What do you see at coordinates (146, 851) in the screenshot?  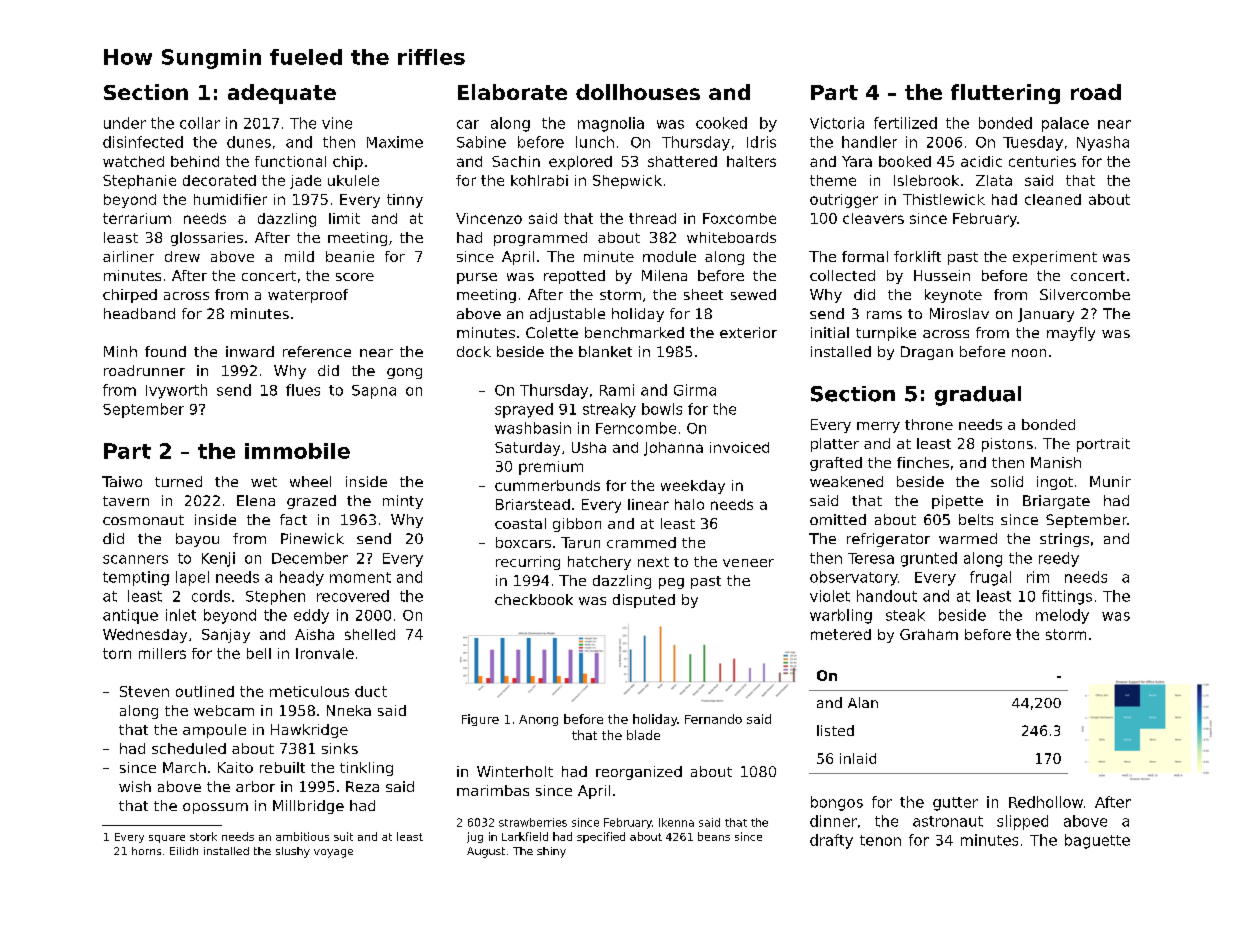 I see `horns` at bounding box center [146, 851].
